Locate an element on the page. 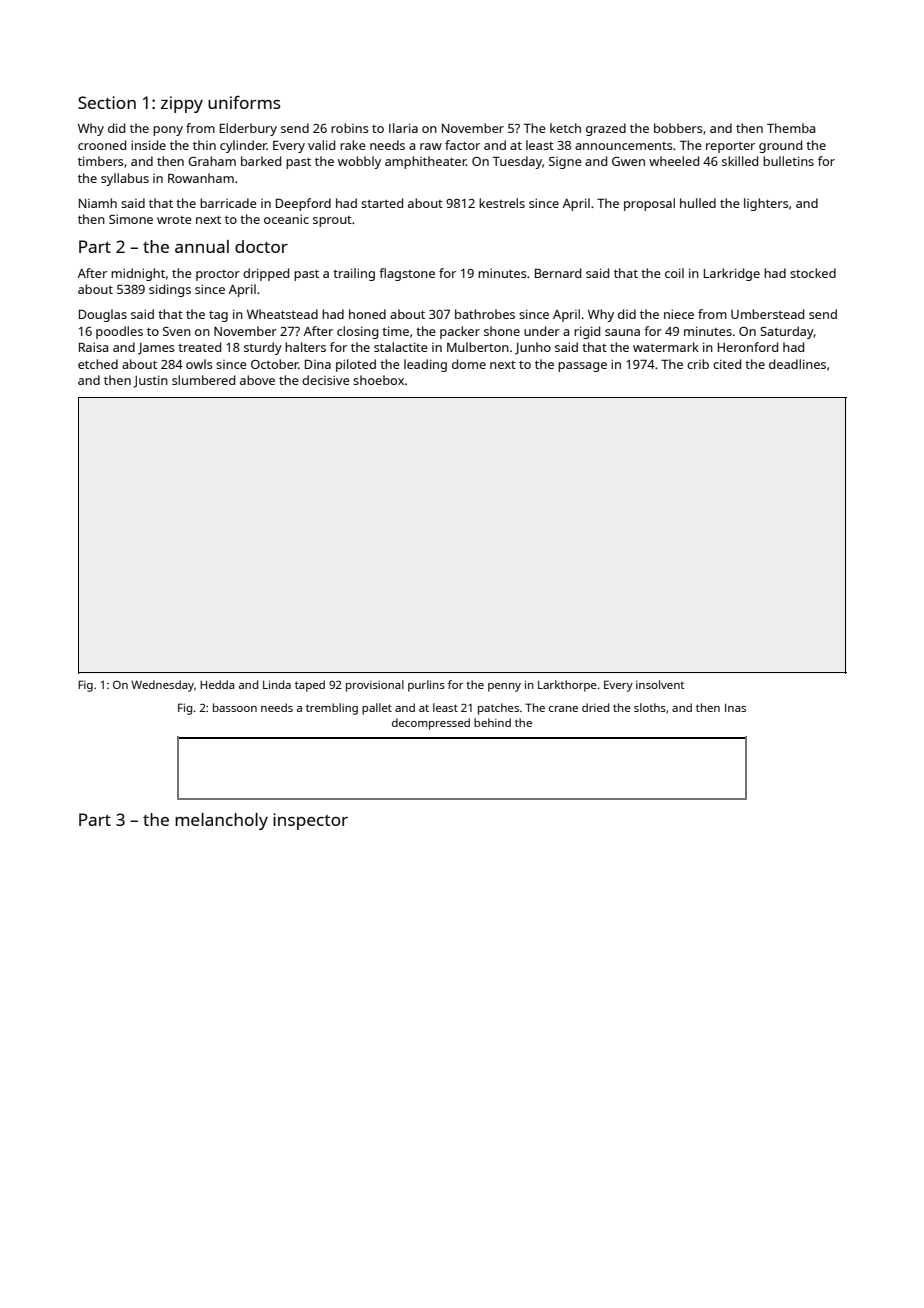  kestrels is located at coordinates (502, 203).
